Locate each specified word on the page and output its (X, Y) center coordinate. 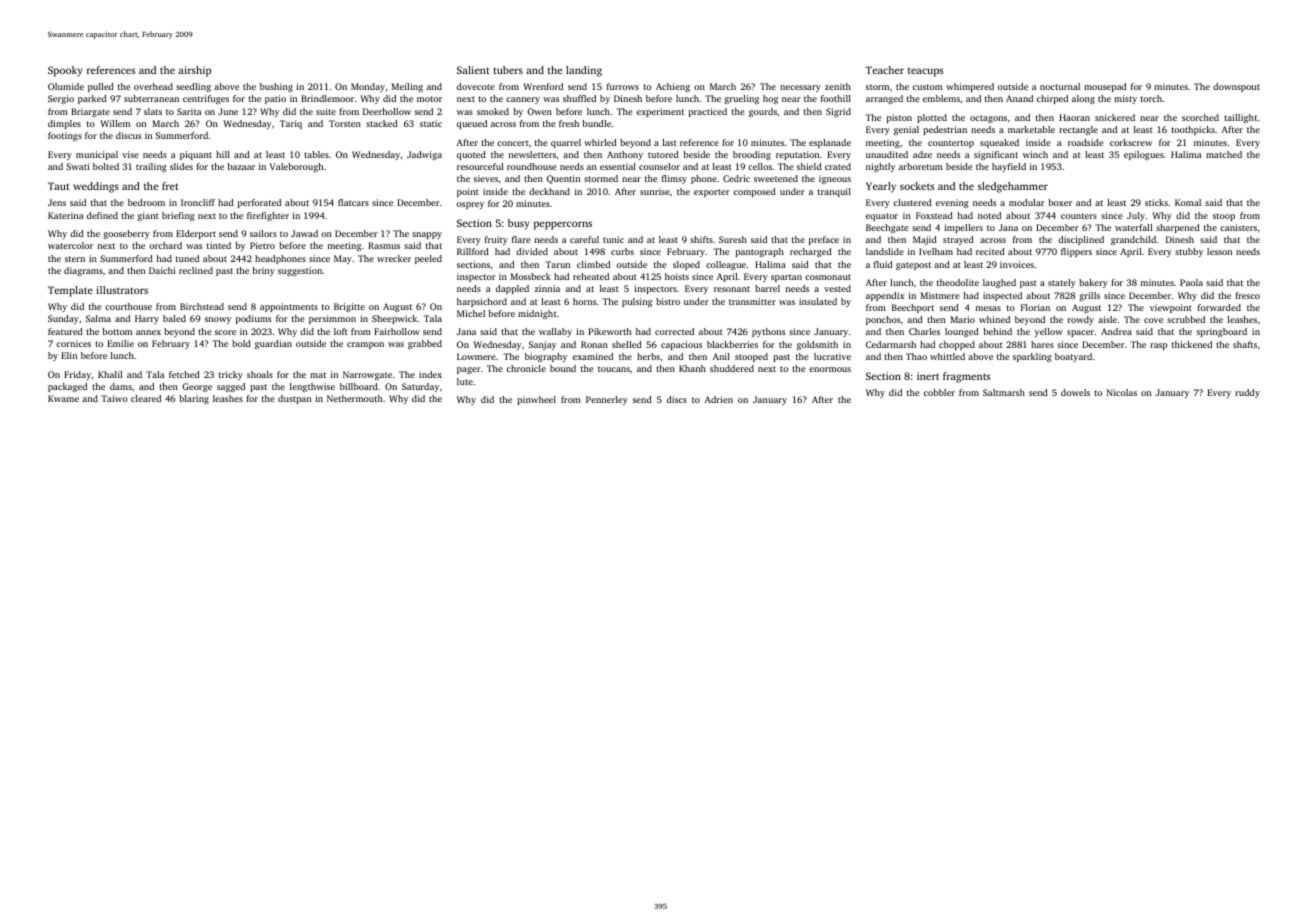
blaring (194, 399)
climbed (593, 264)
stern (75, 259)
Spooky (65, 71)
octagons (988, 119)
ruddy (1247, 393)
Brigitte (349, 307)
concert (513, 143)
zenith (838, 86)
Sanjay (542, 345)
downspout (1236, 87)
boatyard (1073, 357)
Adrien (719, 399)
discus (128, 135)
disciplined (1081, 240)
